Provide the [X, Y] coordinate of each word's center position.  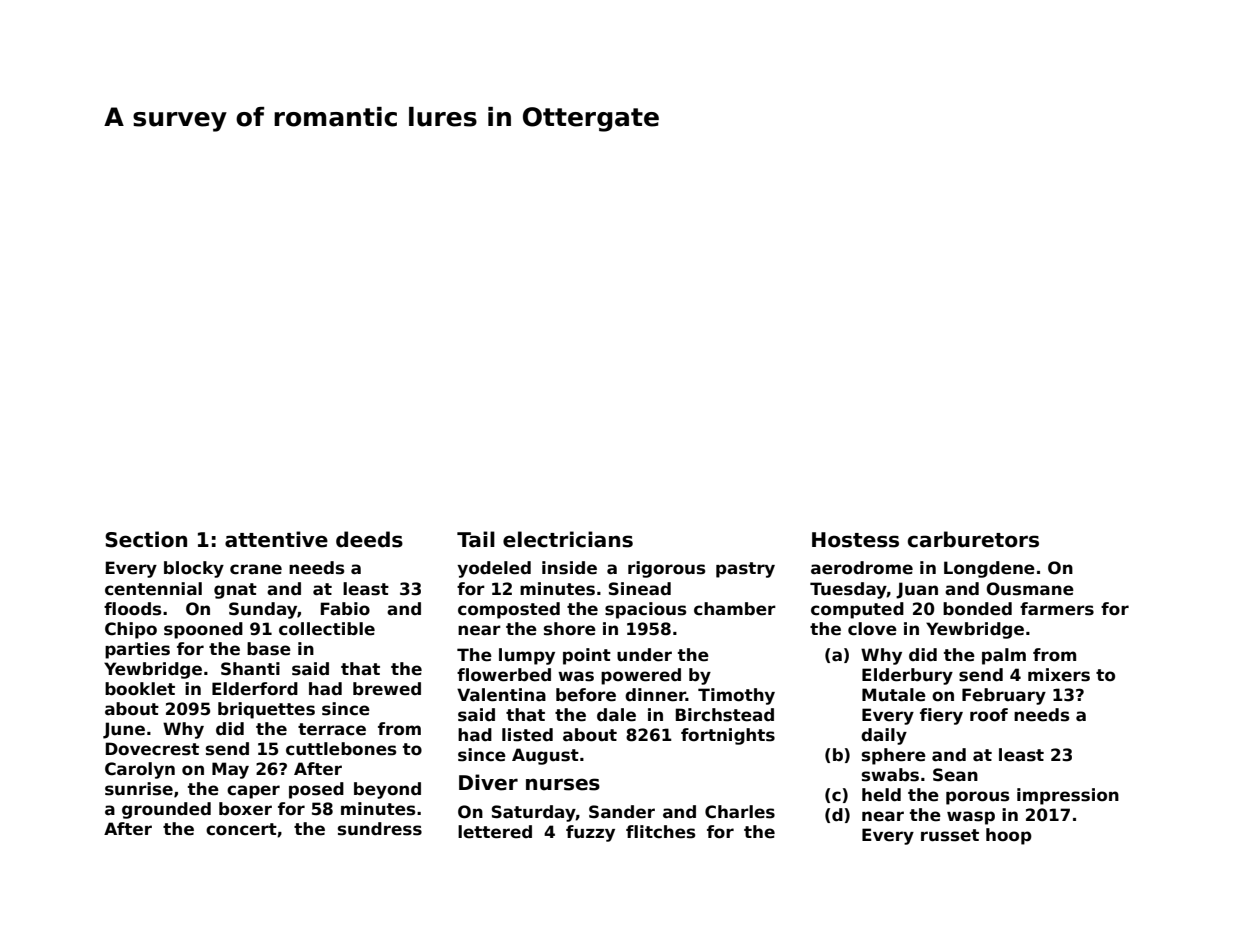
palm [1004, 656]
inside [569, 568]
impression [1068, 796]
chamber [735, 609]
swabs [890, 775]
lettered [495, 832]
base [269, 649]
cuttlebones [341, 749]
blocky [194, 569]
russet [950, 835]
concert [241, 829]
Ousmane [1030, 589]
